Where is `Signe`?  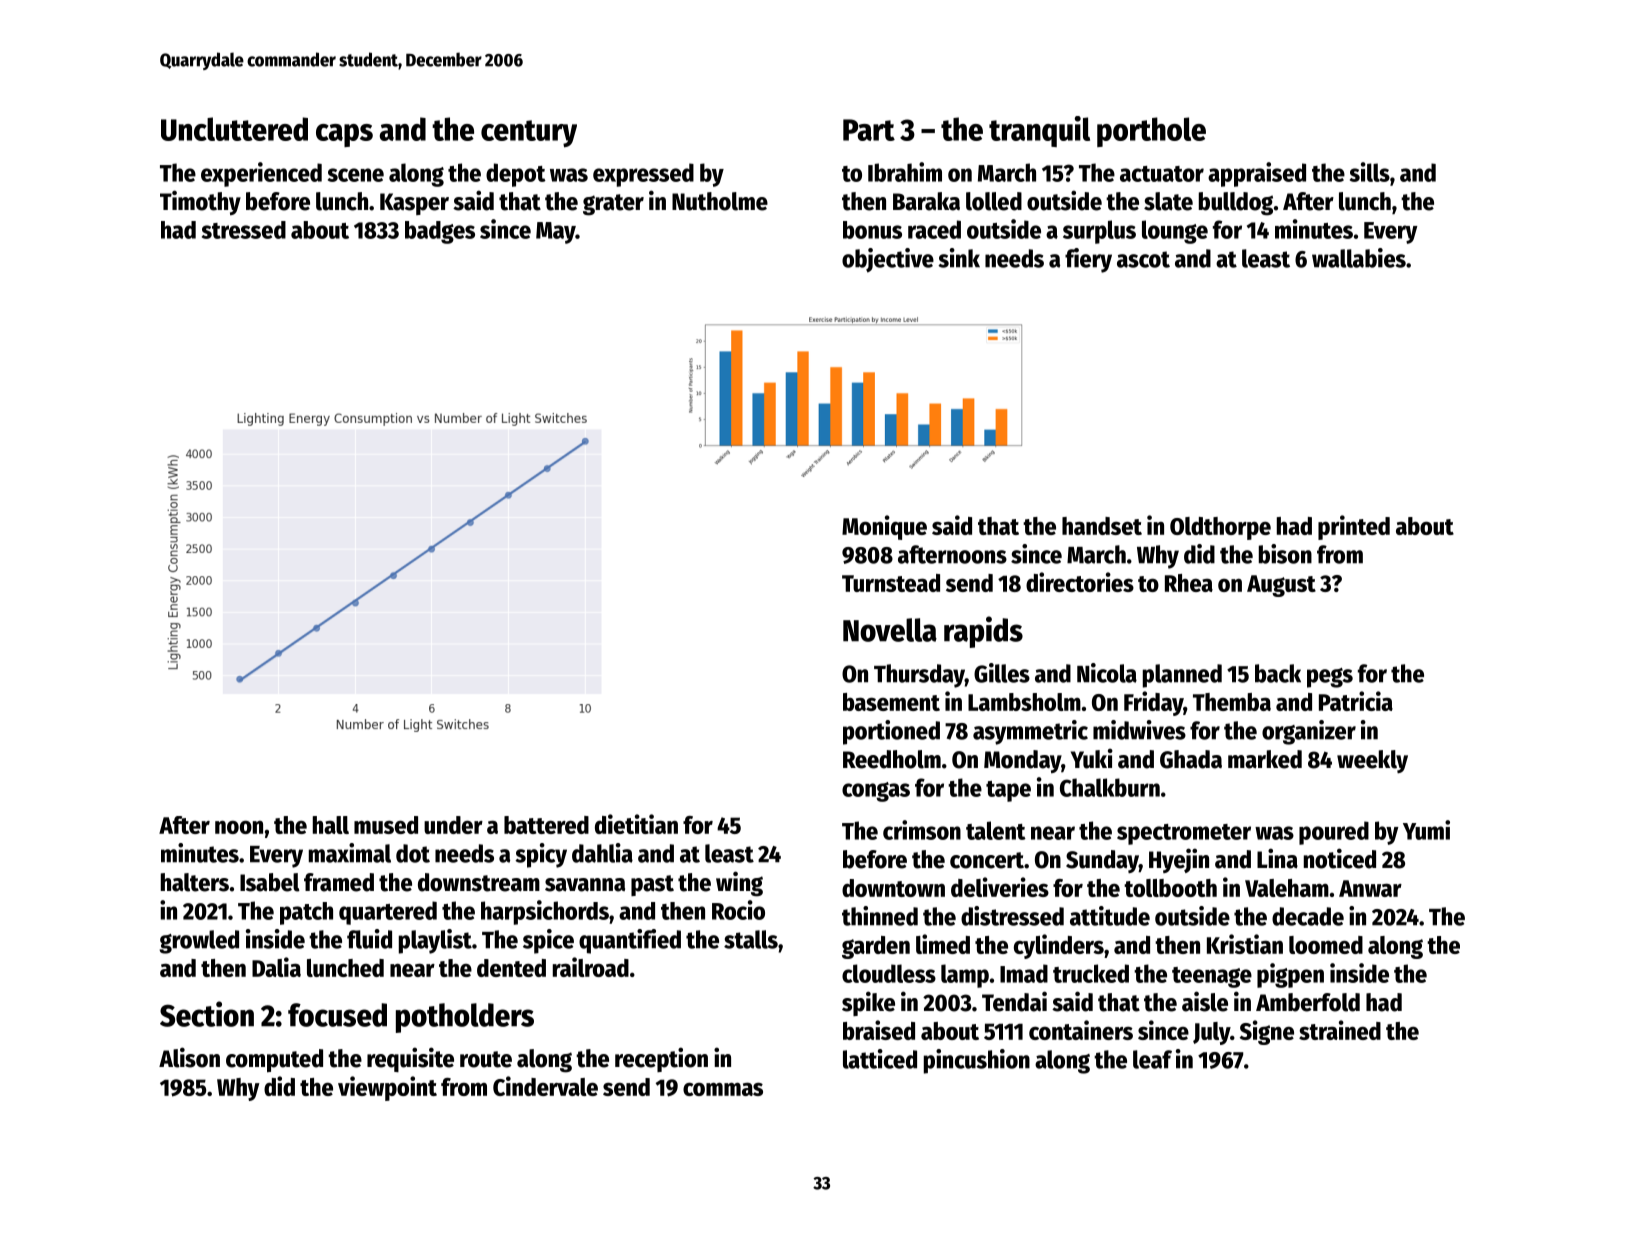 Signe is located at coordinates (1267, 1032).
